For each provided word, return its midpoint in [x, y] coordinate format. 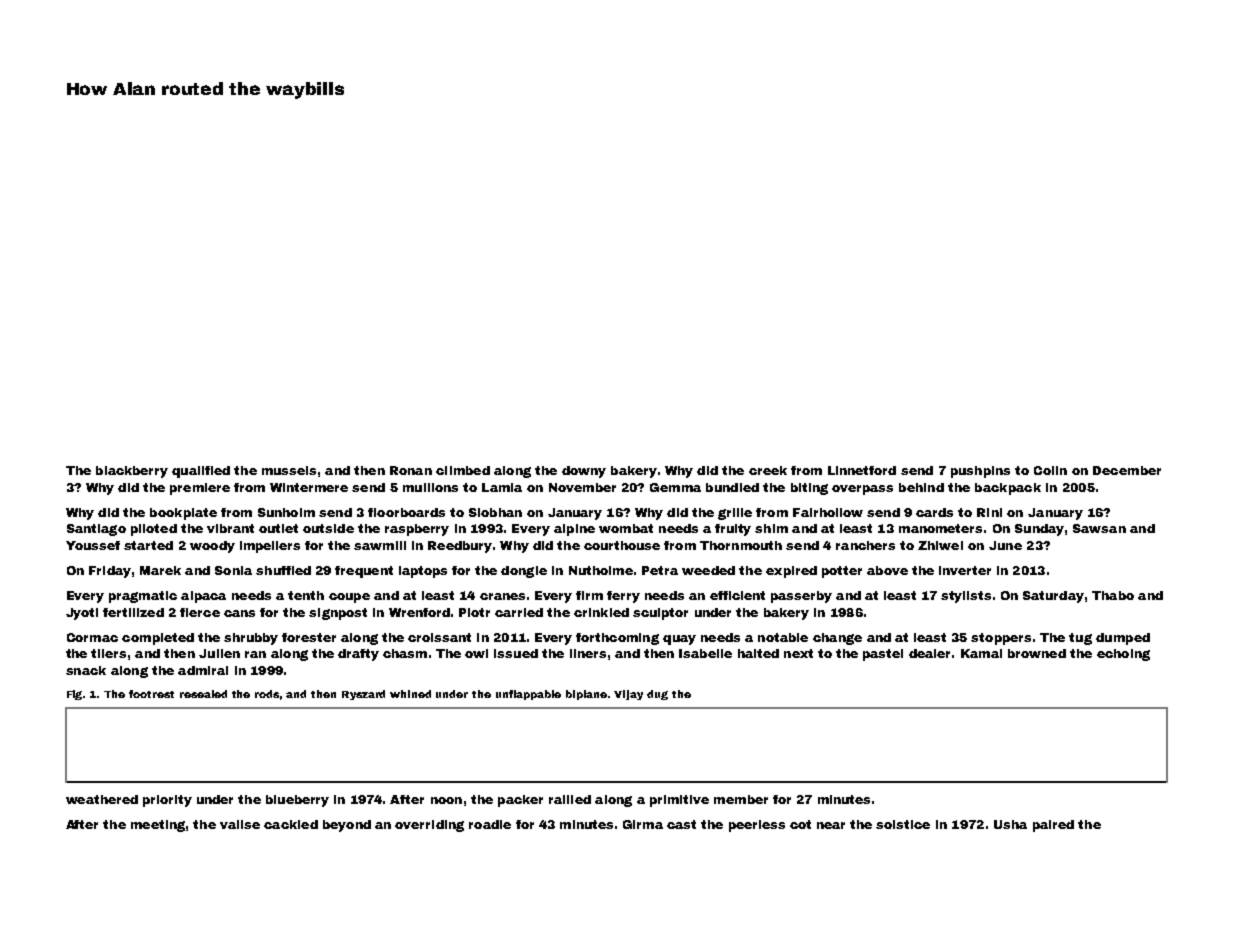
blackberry [132, 472]
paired [1053, 826]
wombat [626, 528]
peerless [757, 826]
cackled [291, 824]
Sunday [1039, 530]
